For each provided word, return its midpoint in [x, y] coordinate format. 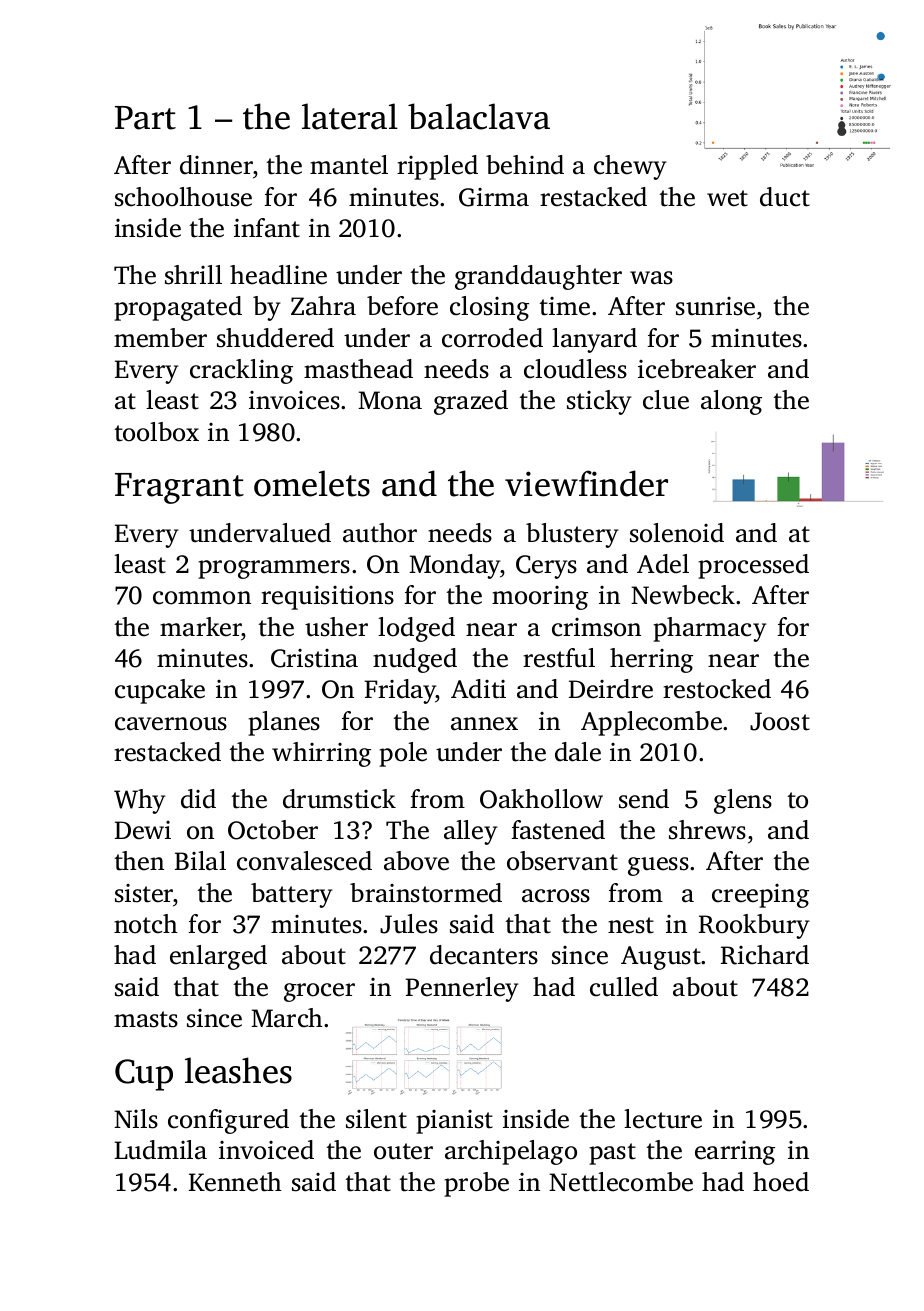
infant [267, 228]
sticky [599, 402]
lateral [350, 116]
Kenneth [235, 1182]
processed [753, 566]
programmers [274, 569]
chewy [630, 167]
